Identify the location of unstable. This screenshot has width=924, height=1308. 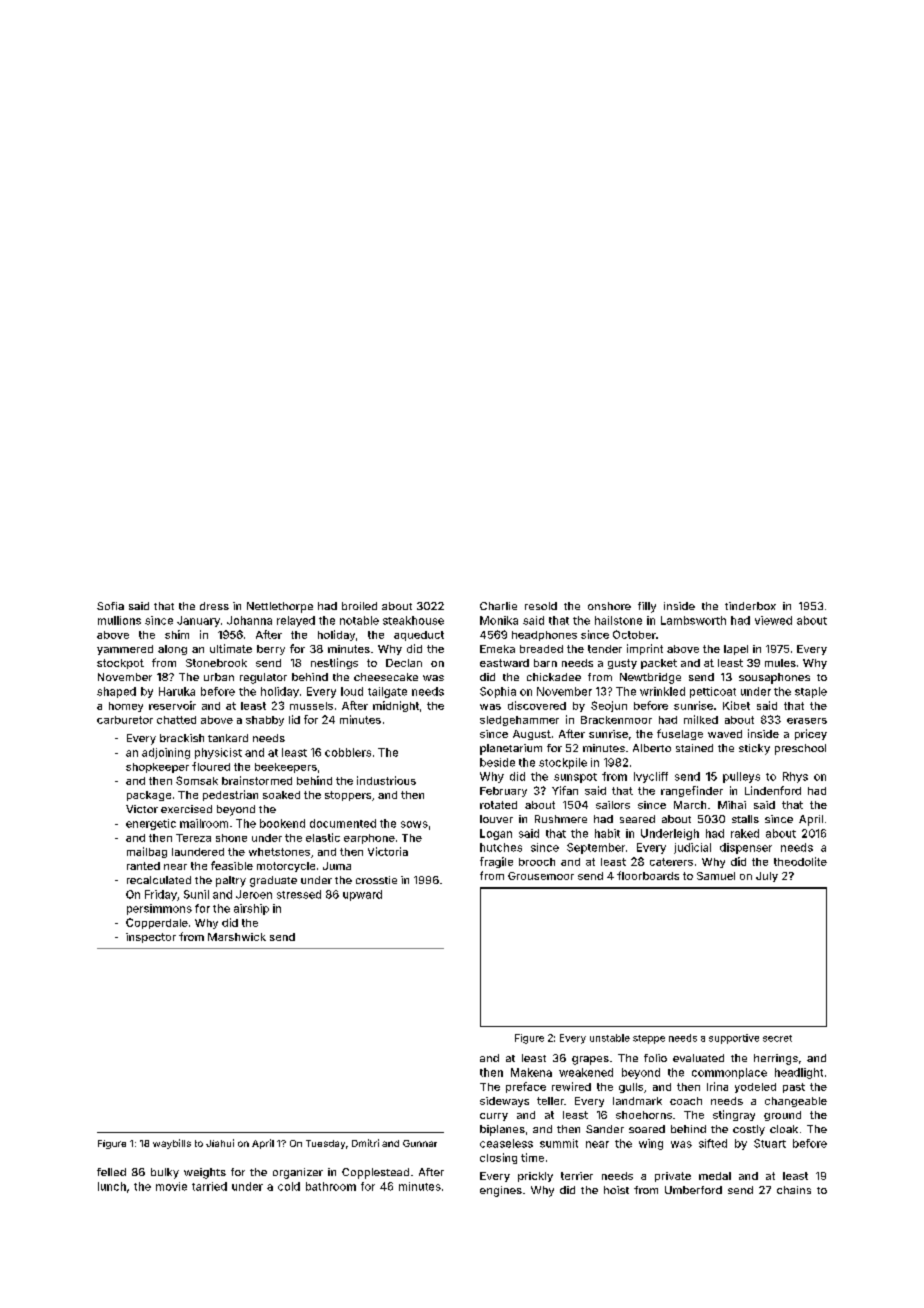
(610, 1038).
